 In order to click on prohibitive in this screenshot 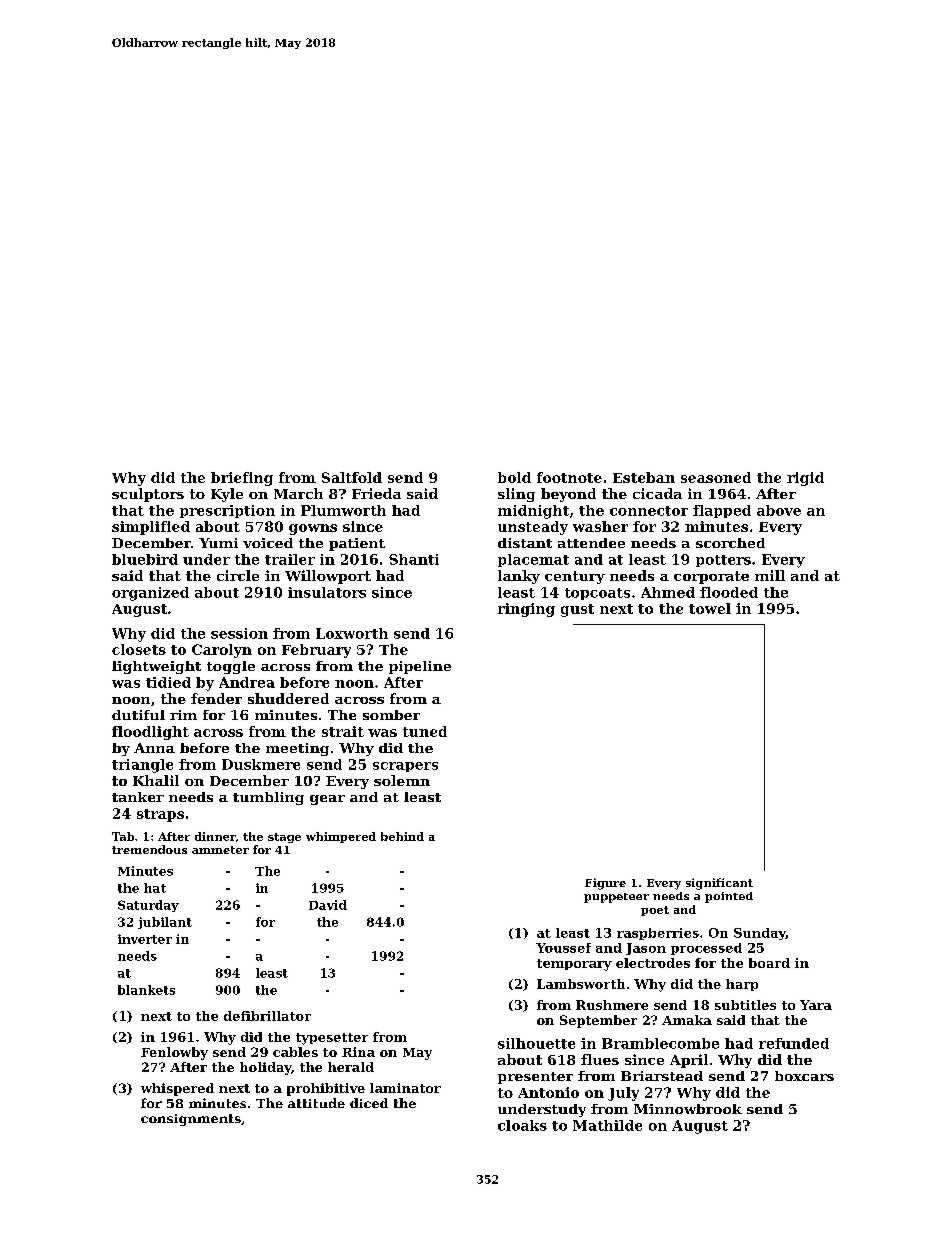, I will do `click(326, 1089)`.
